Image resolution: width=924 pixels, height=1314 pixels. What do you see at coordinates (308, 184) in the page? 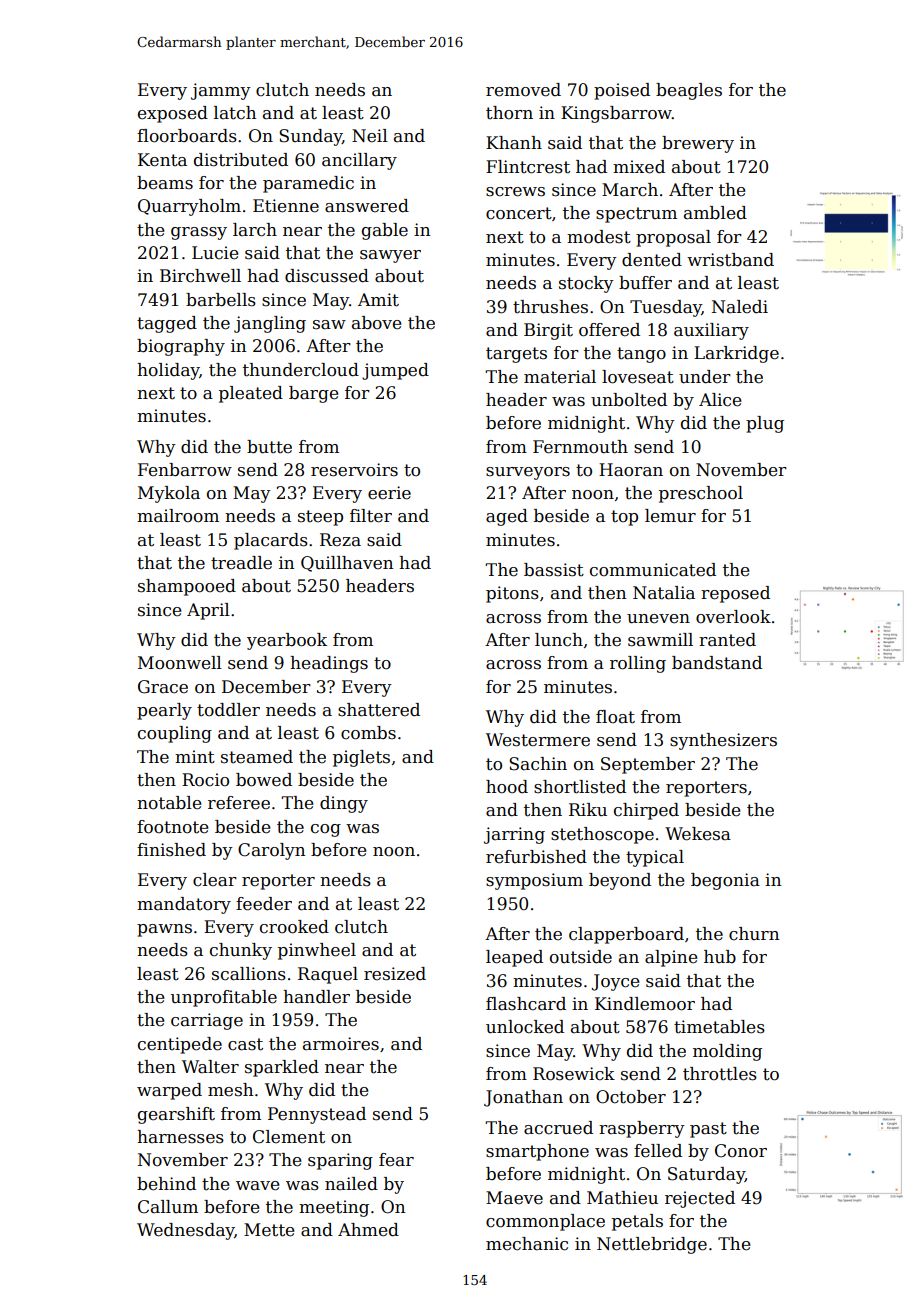
I see `paramedic` at bounding box center [308, 184].
